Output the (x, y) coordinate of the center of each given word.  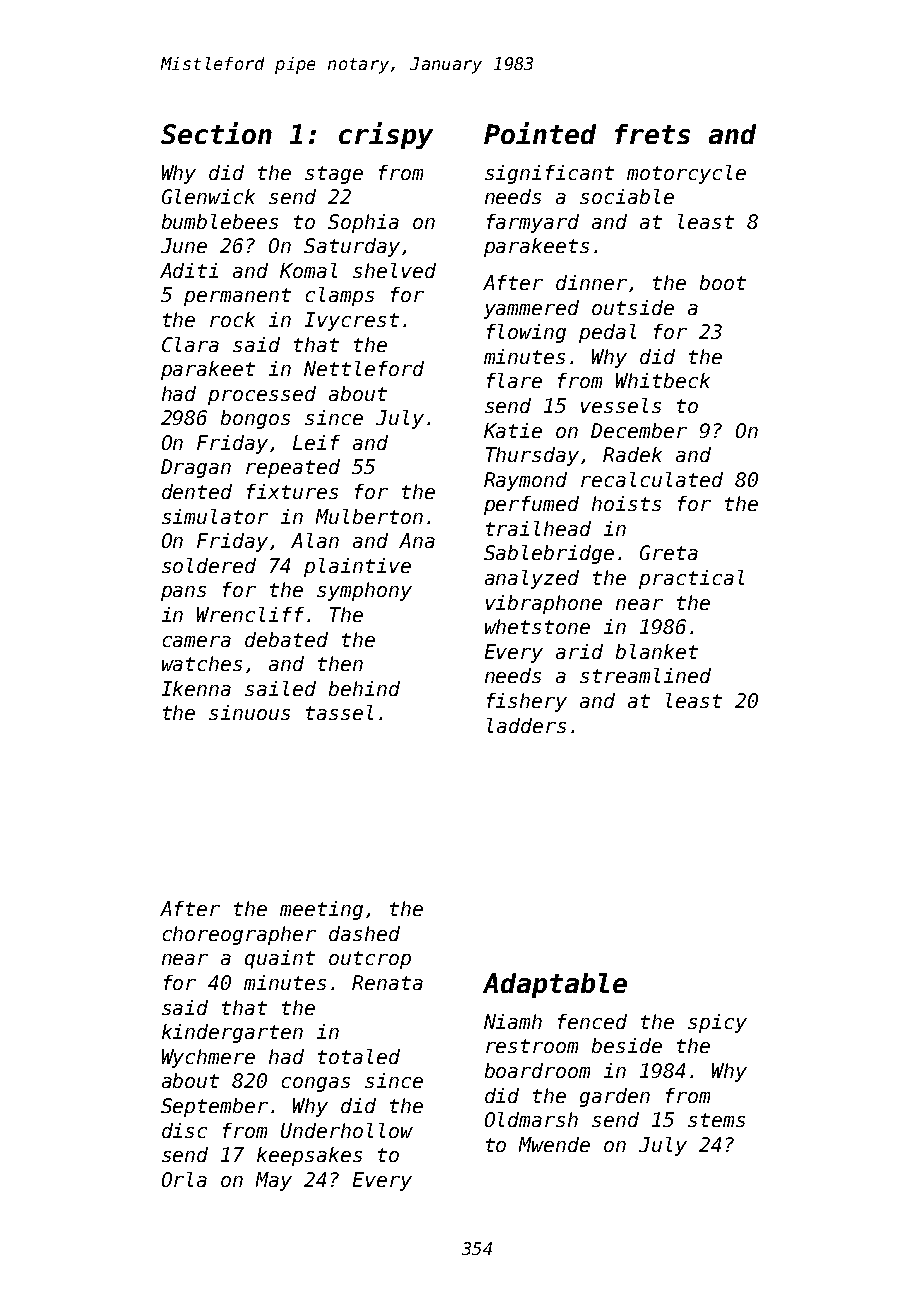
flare (514, 380)
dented (197, 491)
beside (627, 1045)
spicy (717, 1023)
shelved (394, 270)
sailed (280, 688)
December (639, 430)
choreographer (239, 935)
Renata (387, 982)
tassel (339, 712)
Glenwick (208, 196)
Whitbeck (663, 380)
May (274, 1181)
